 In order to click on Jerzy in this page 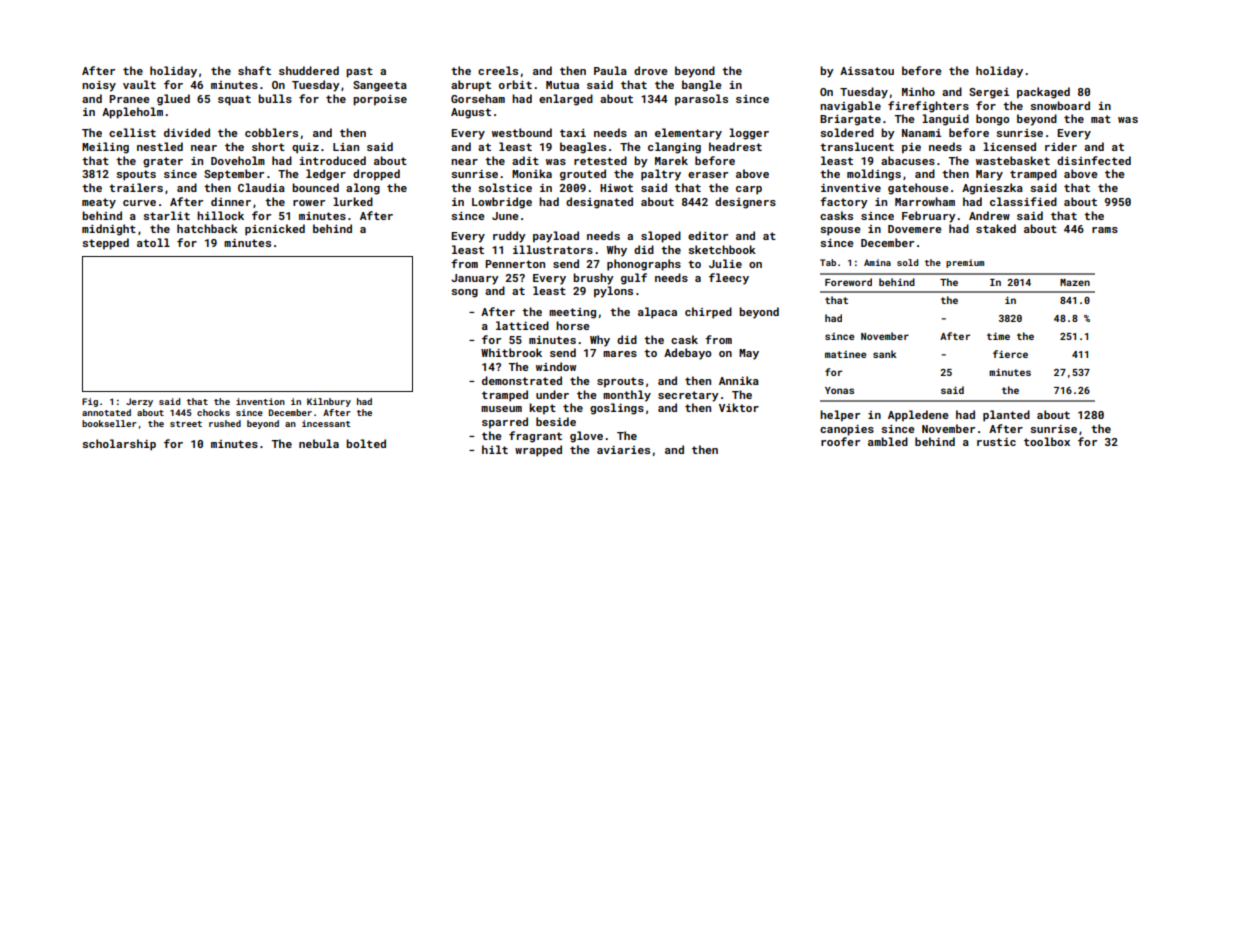, I will do `click(139, 402)`.
